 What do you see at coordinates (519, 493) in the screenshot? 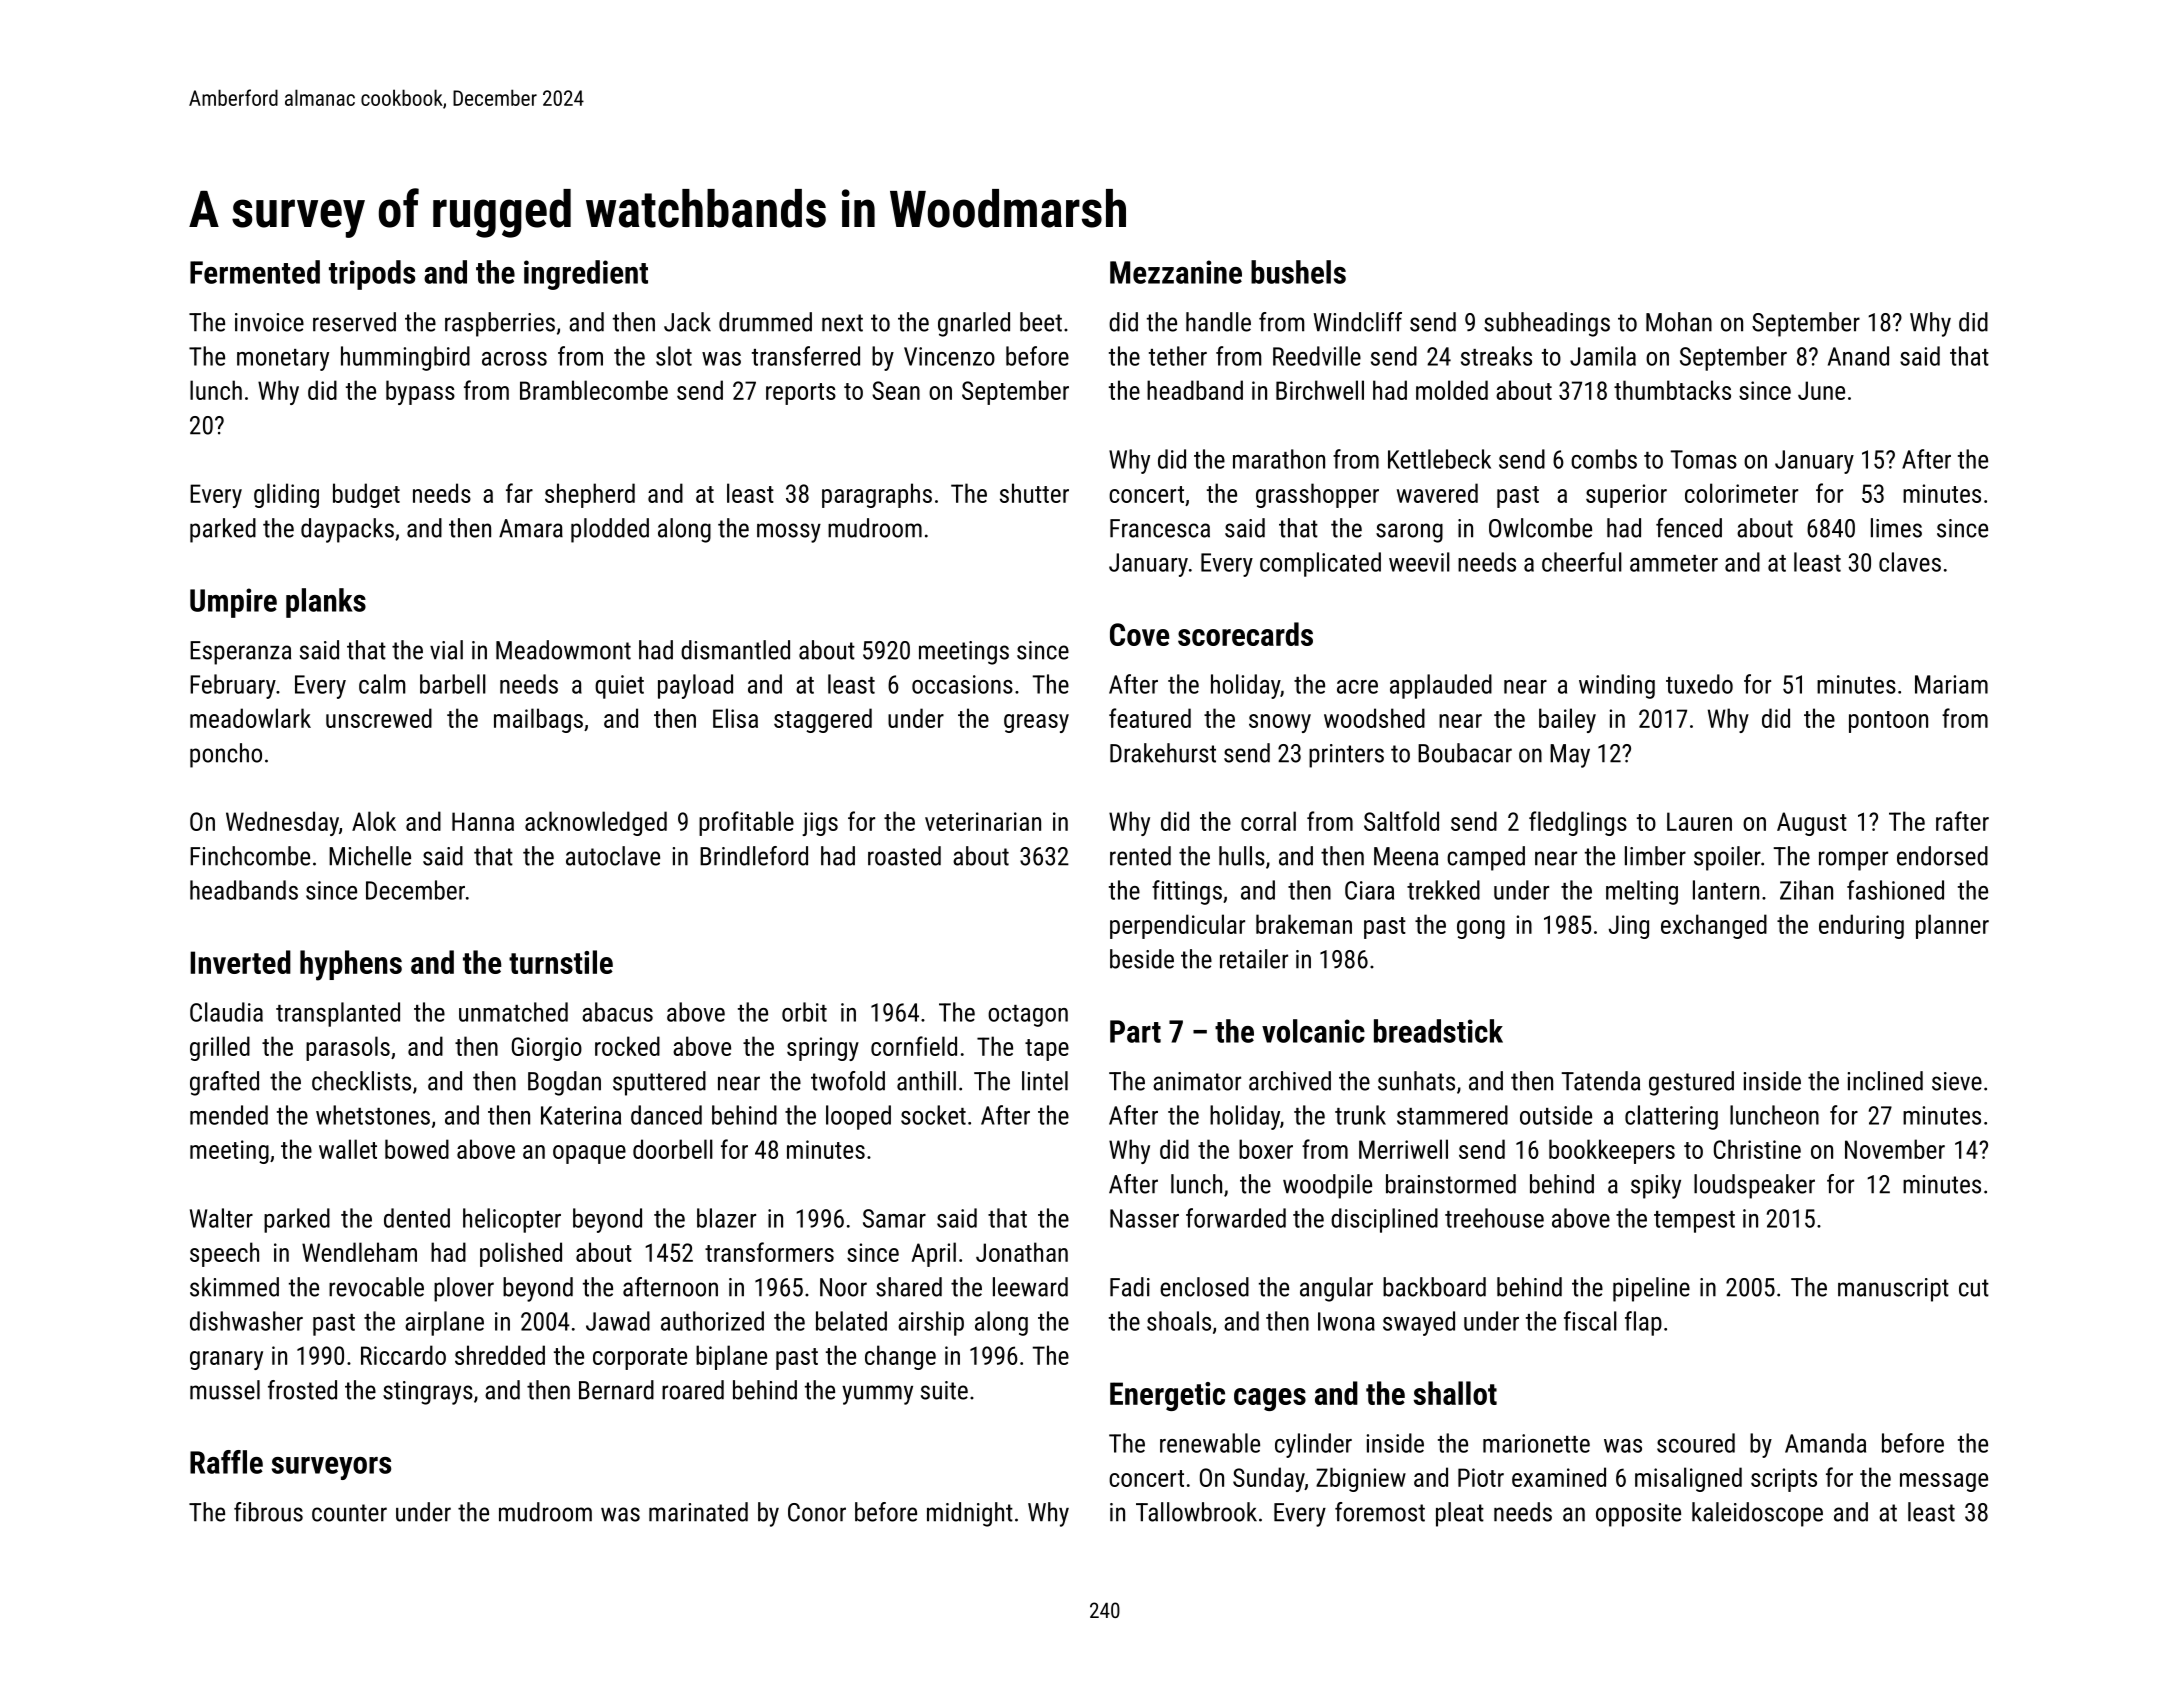
I see `far` at bounding box center [519, 493].
